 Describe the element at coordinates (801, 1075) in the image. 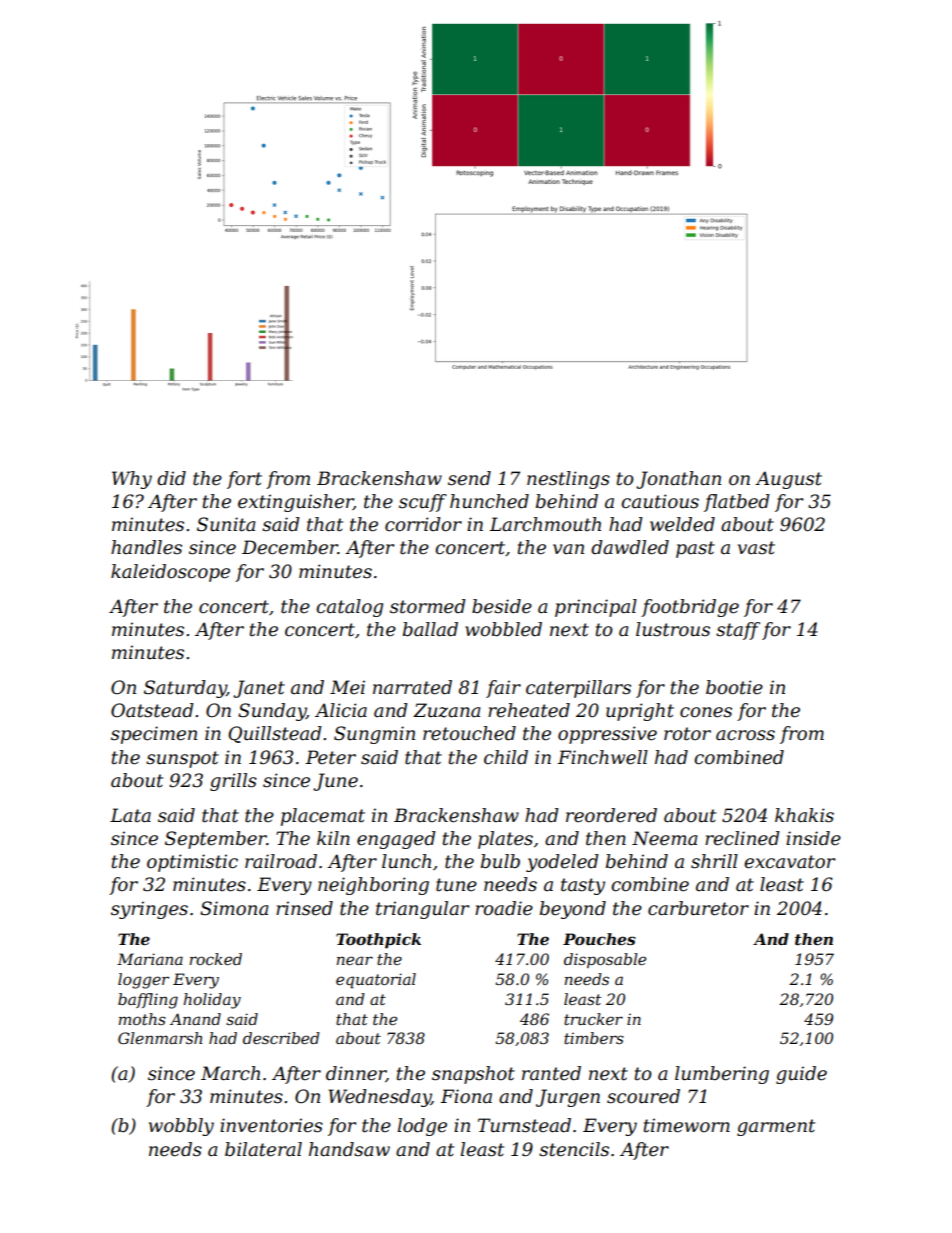

I see `guide` at that location.
